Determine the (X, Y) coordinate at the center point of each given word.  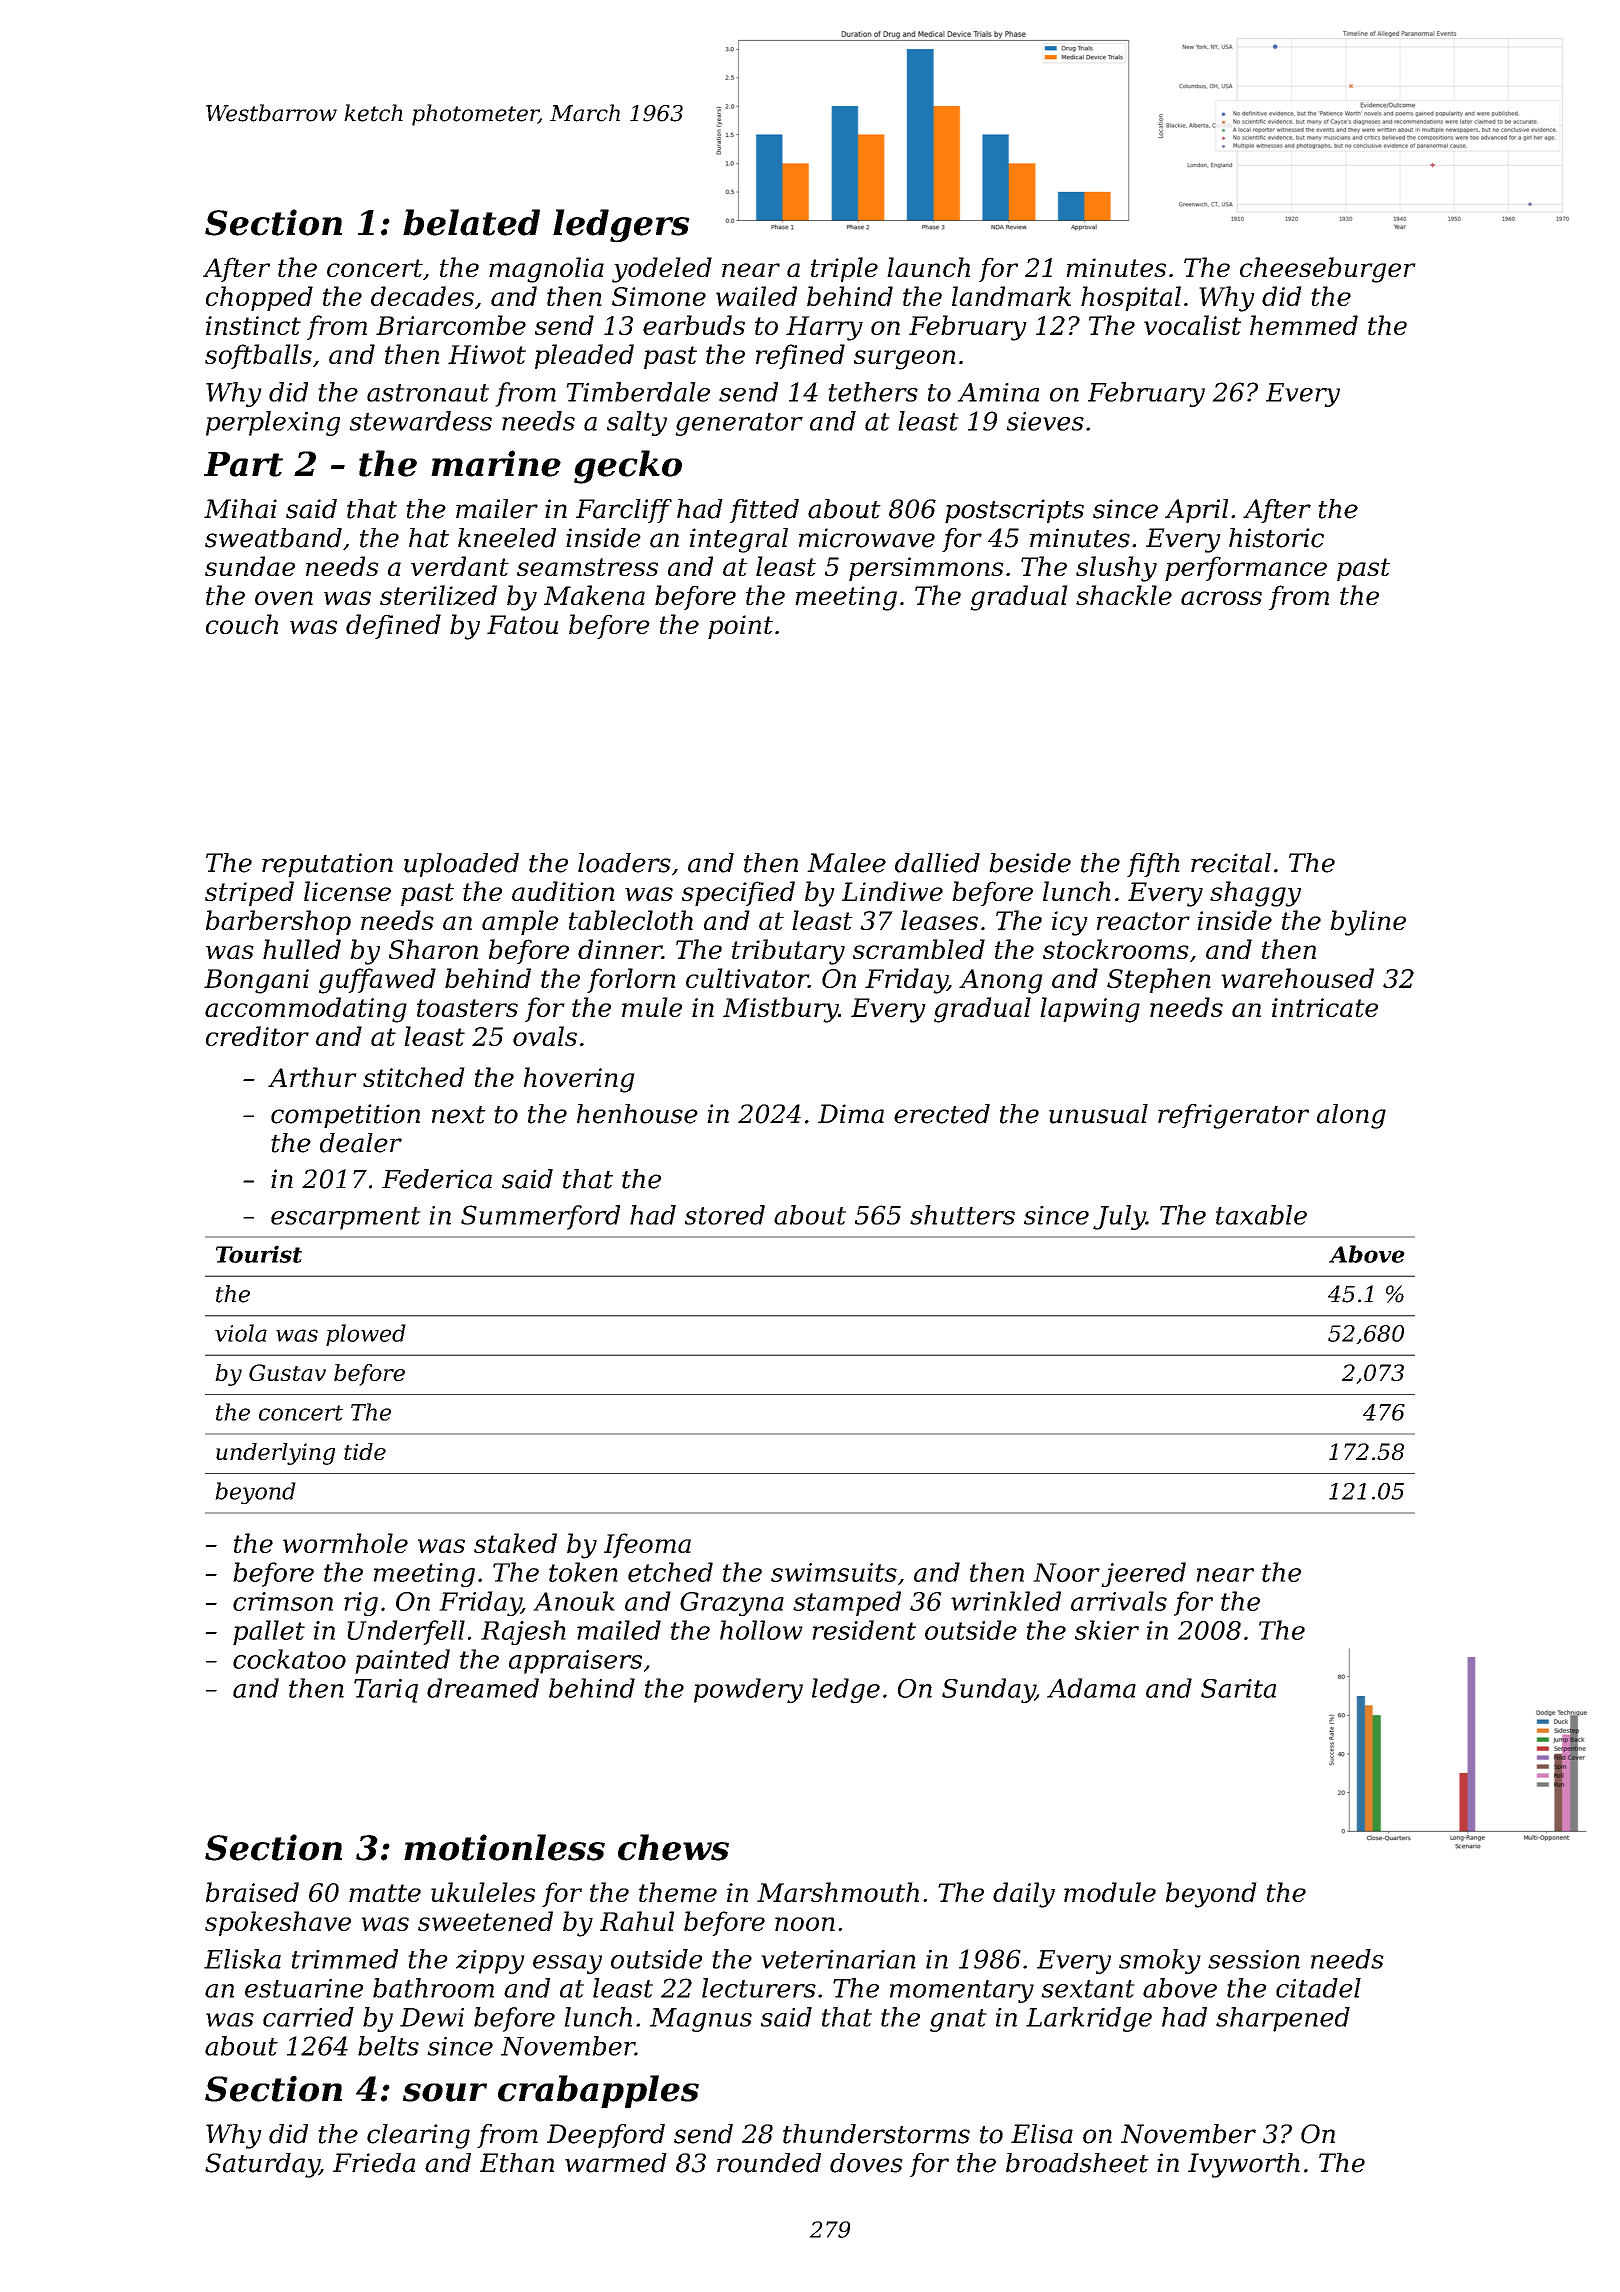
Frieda (374, 2163)
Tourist (259, 1254)
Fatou (522, 624)
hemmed (1304, 325)
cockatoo (289, 1659)
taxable (1261, 1215)
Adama (1091, 1688)
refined (800, 356)
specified (738, 893)
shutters (962, 1215)
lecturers (759, 1988)
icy (1070, 923)
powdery (748, 1690)
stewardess (420, 421)
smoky (1160, 1961)
